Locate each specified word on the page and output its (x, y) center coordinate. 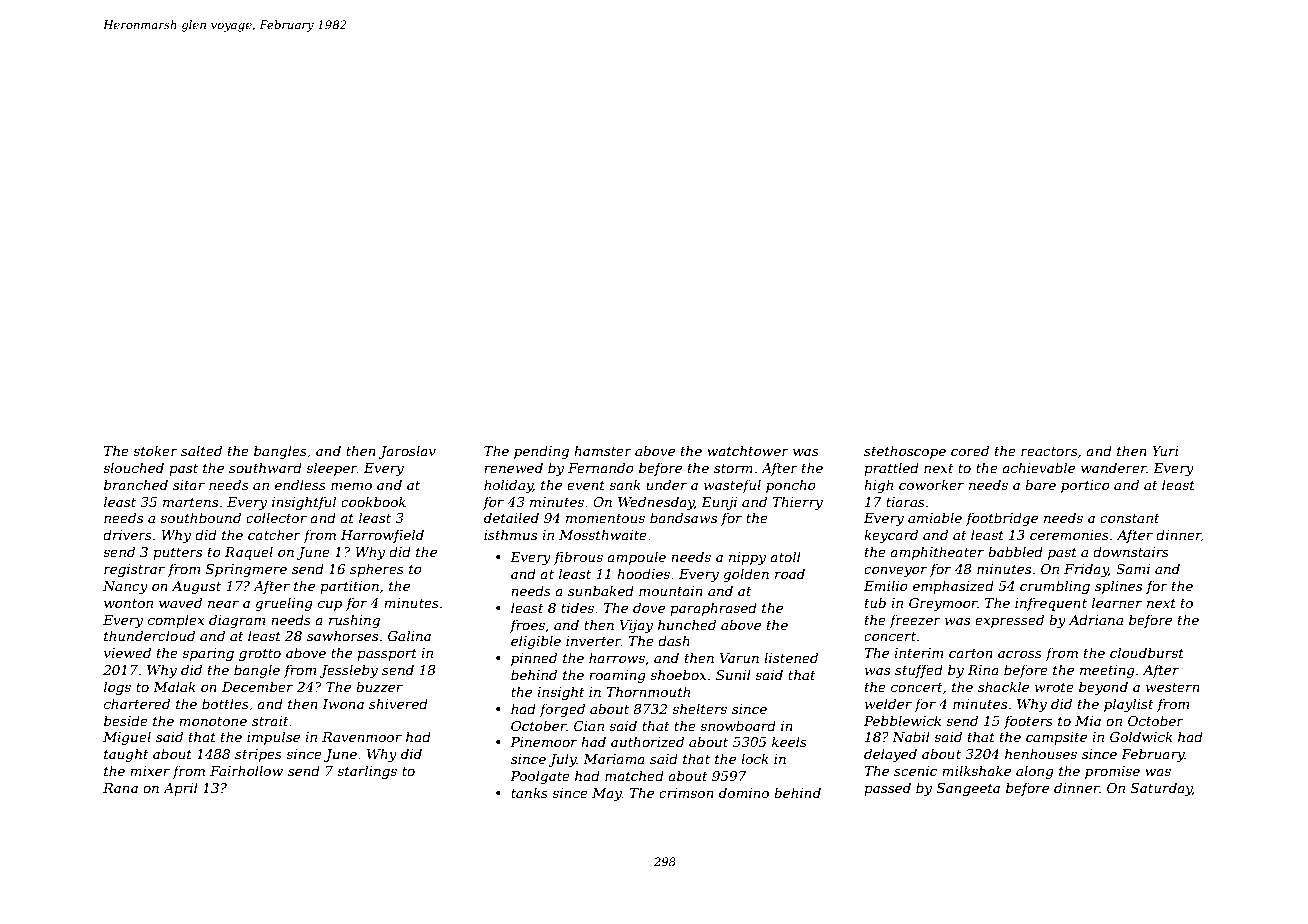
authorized (647, 742)
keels (789, 741)
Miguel (127, 738)
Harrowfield (382, 536)
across (1020, 654)
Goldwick (1141, 736)
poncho (791, 486)
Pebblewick (902, 720)
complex (176, 621)
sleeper (331, 469)
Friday (1086, 570)
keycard (891, 536)
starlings (367, 772)
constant (1130, 518)
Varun (739, 658)
